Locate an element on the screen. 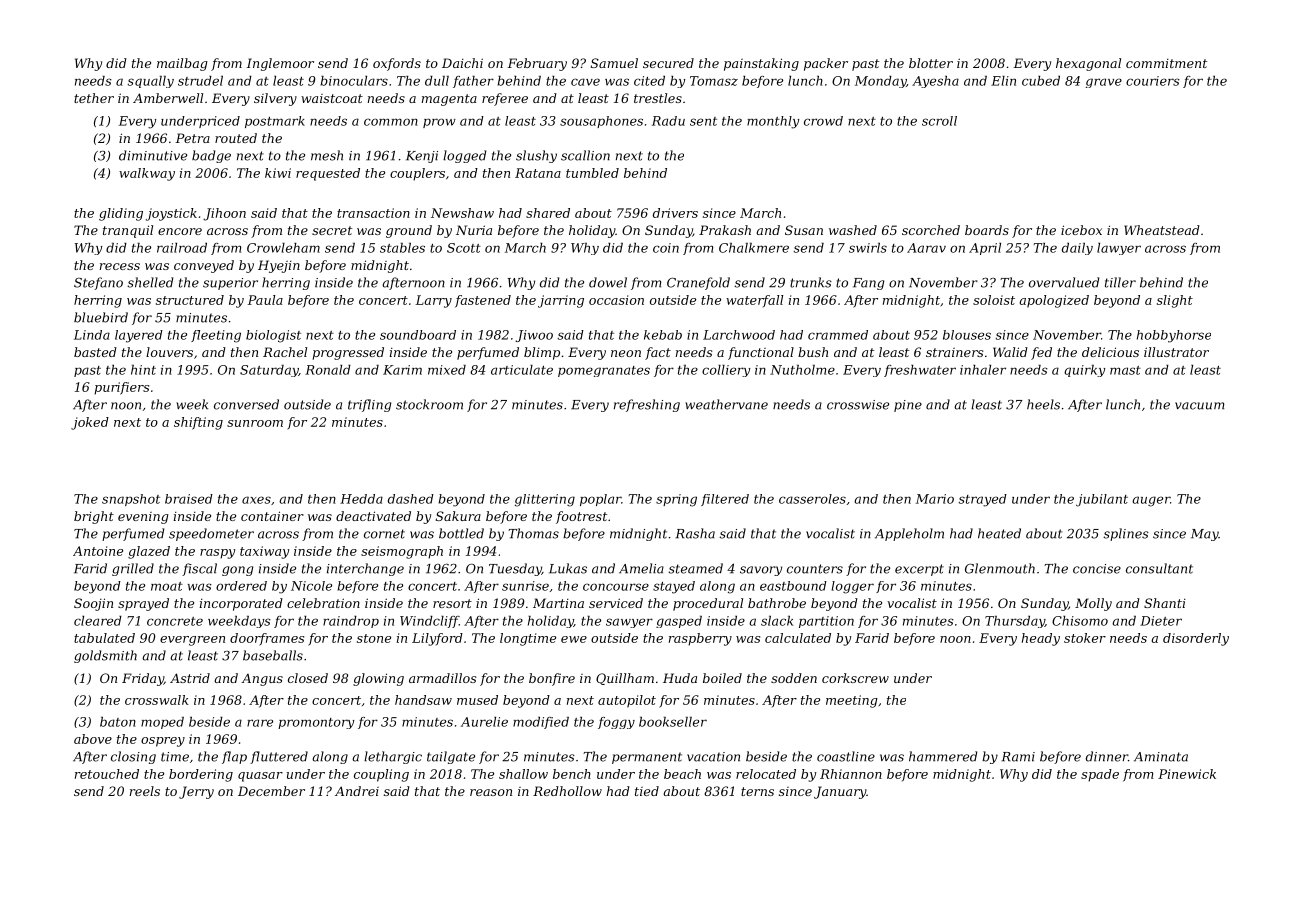 This screenshot has width=1308, height=924. snapshot is located at coordinates (131, 500).
